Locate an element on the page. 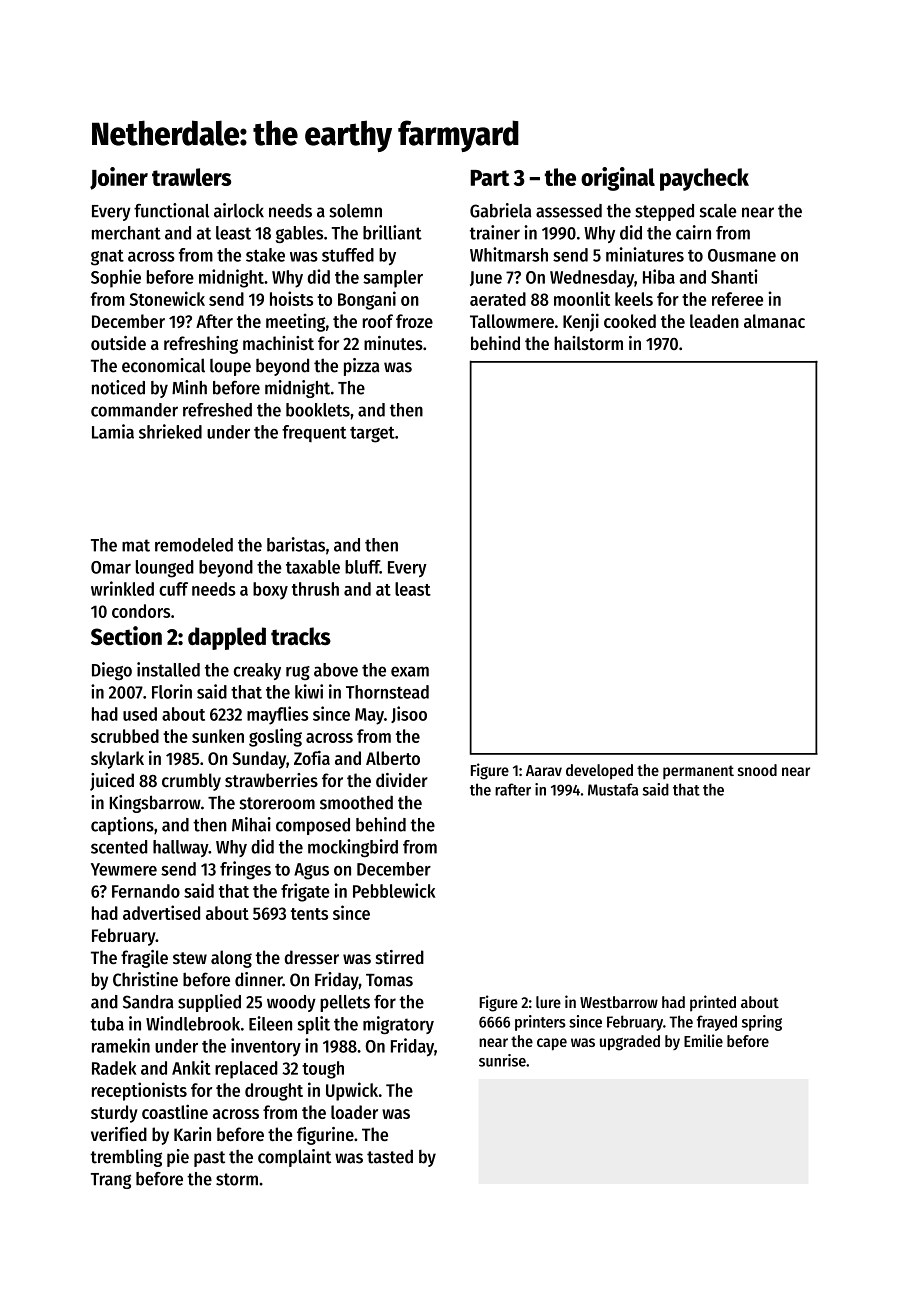  Shanti is located at coordinates (734, 276).
